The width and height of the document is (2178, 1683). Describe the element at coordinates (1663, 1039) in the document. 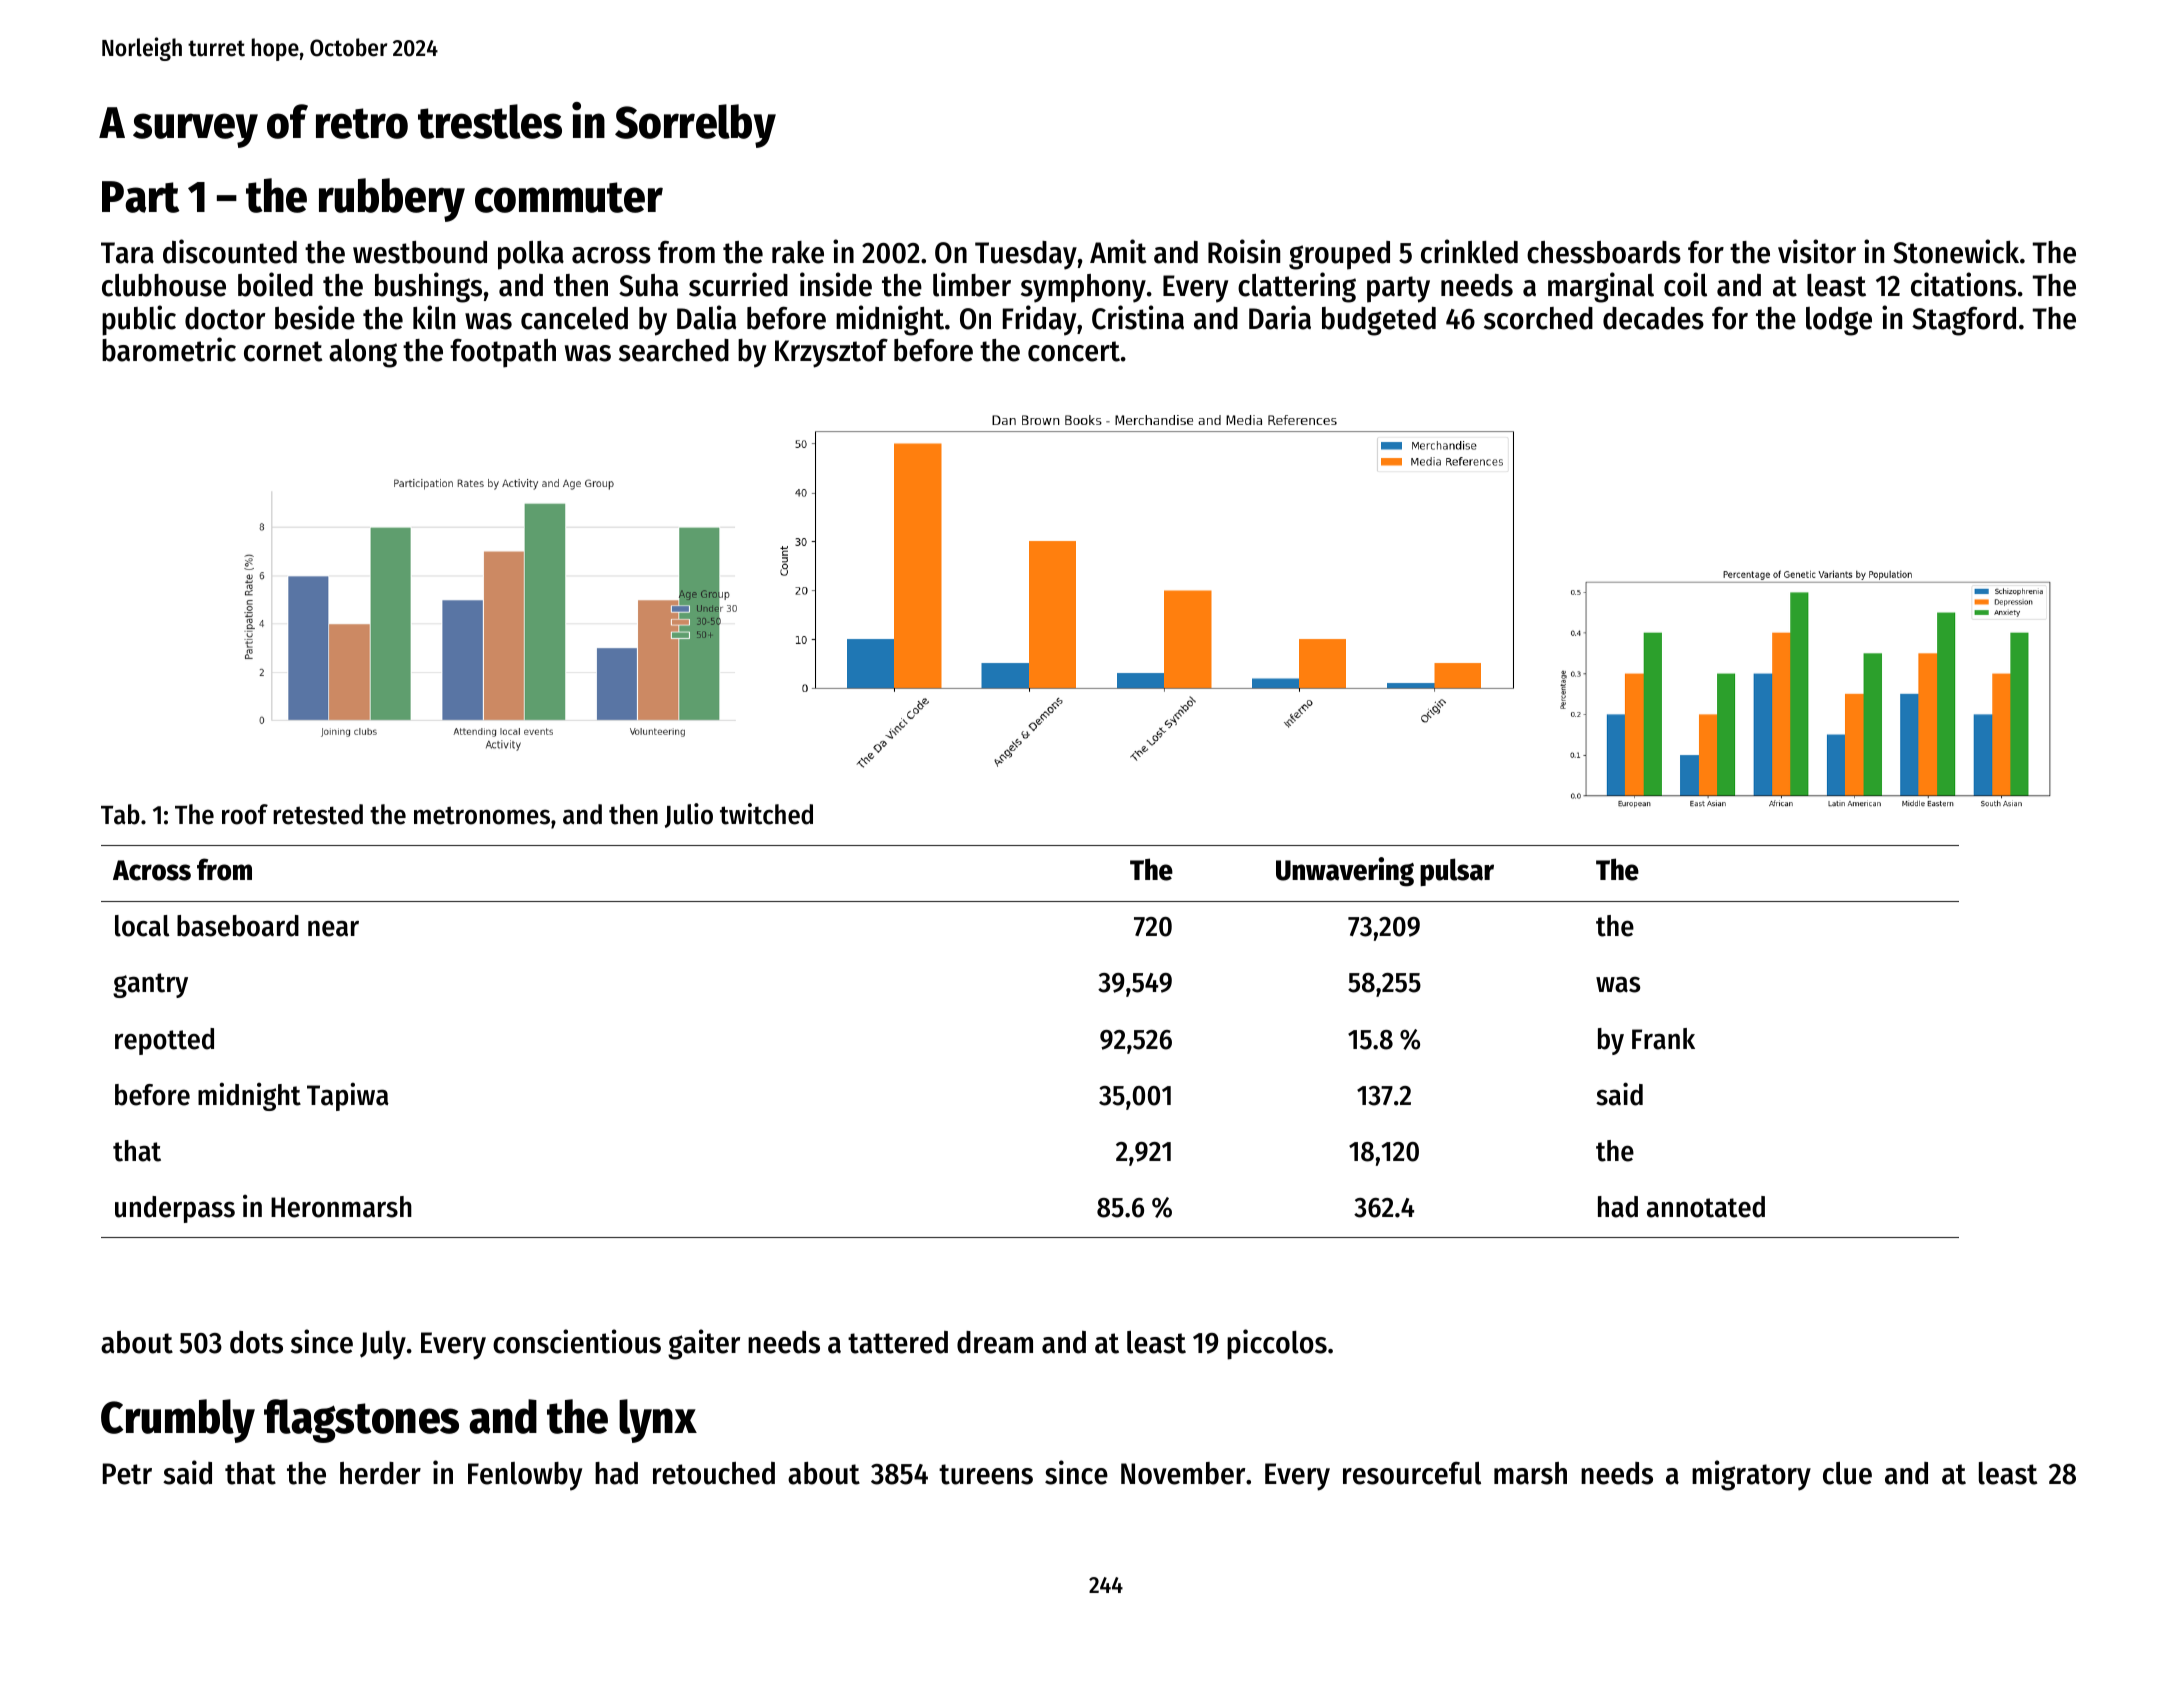

I see `Frank` at that location.
